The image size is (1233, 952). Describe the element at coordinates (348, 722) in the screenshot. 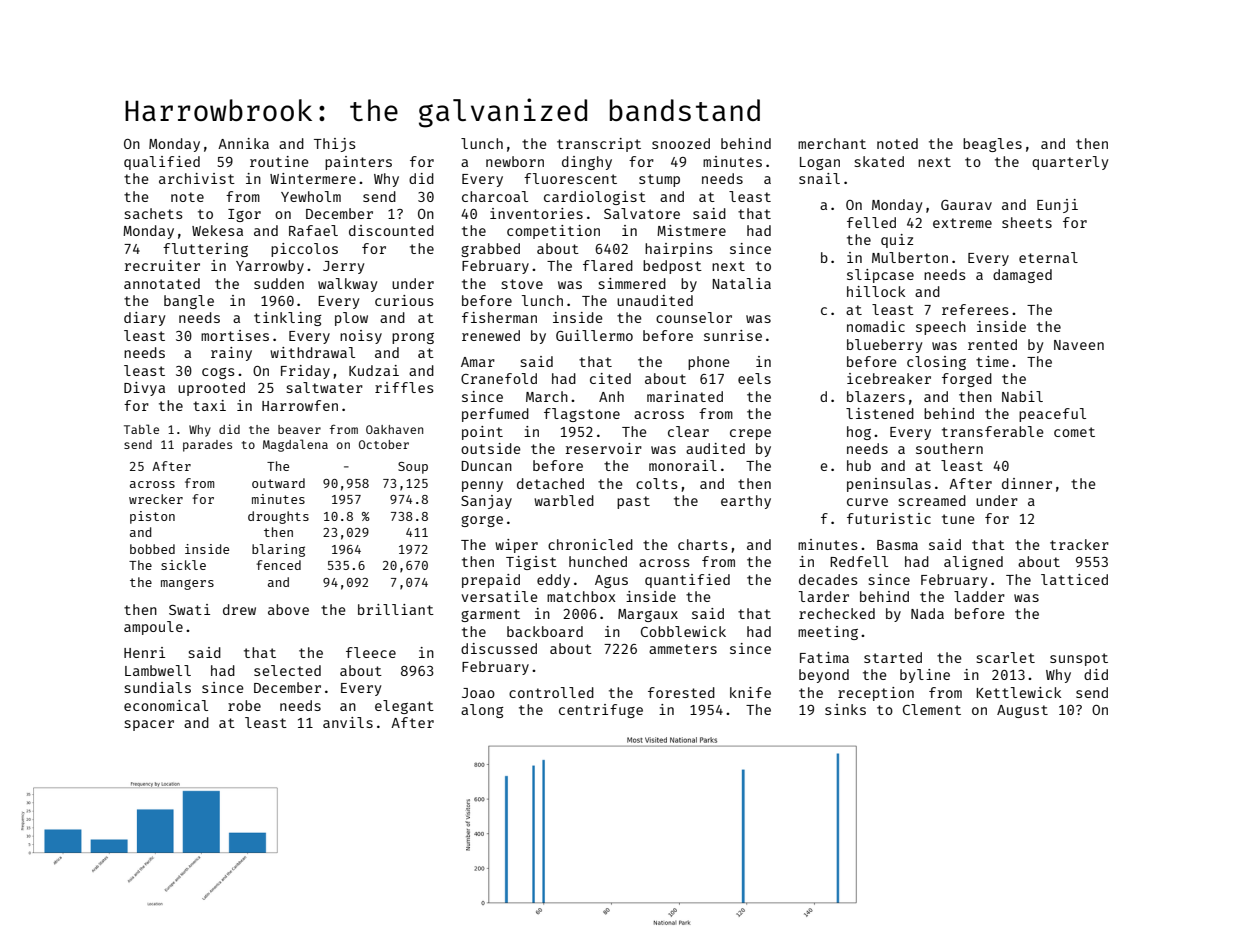

I see `anvils` at that location.
